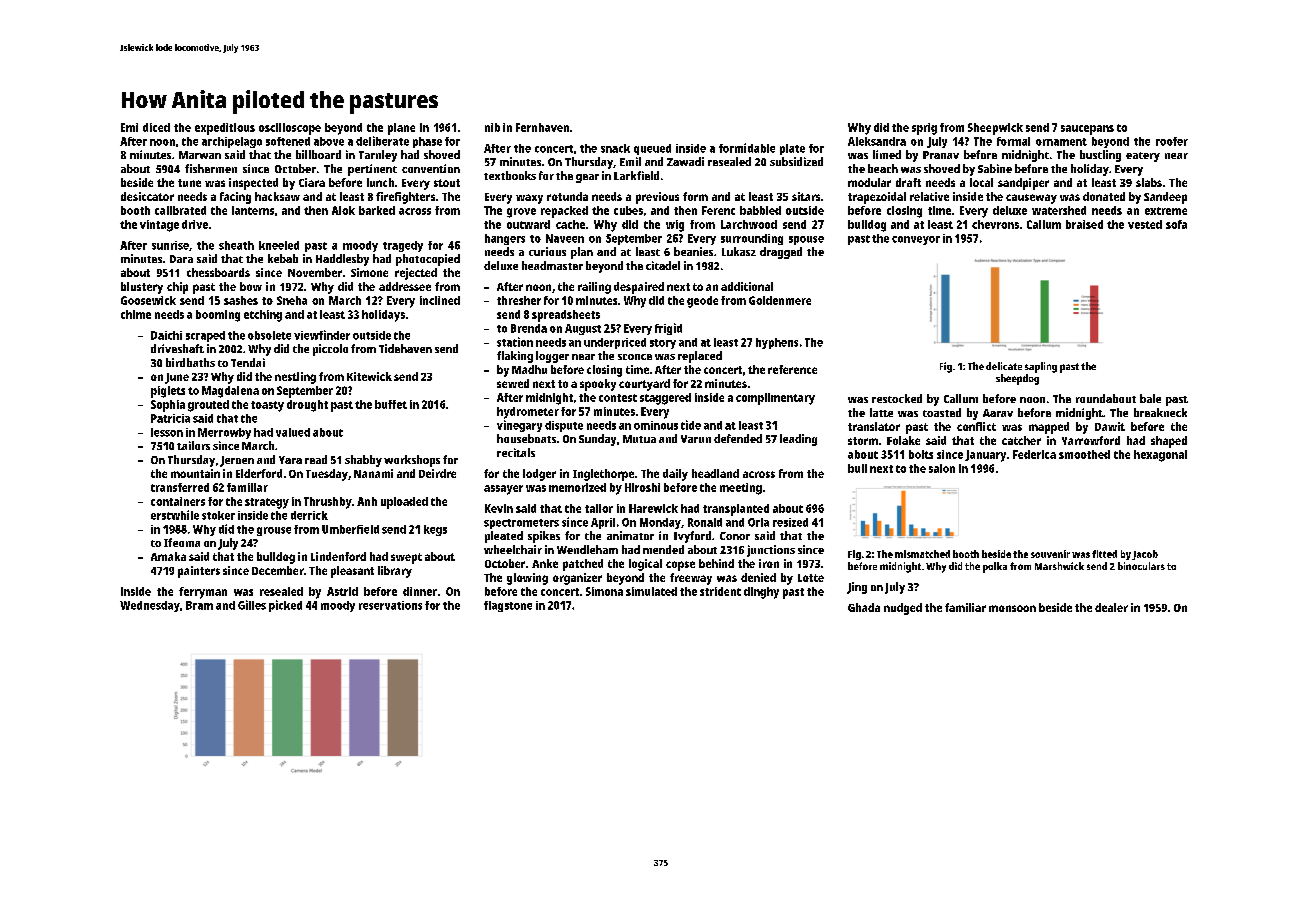  Describe the element at coordinates (792, 149) in the screenshot. I see `plate` at that location.
